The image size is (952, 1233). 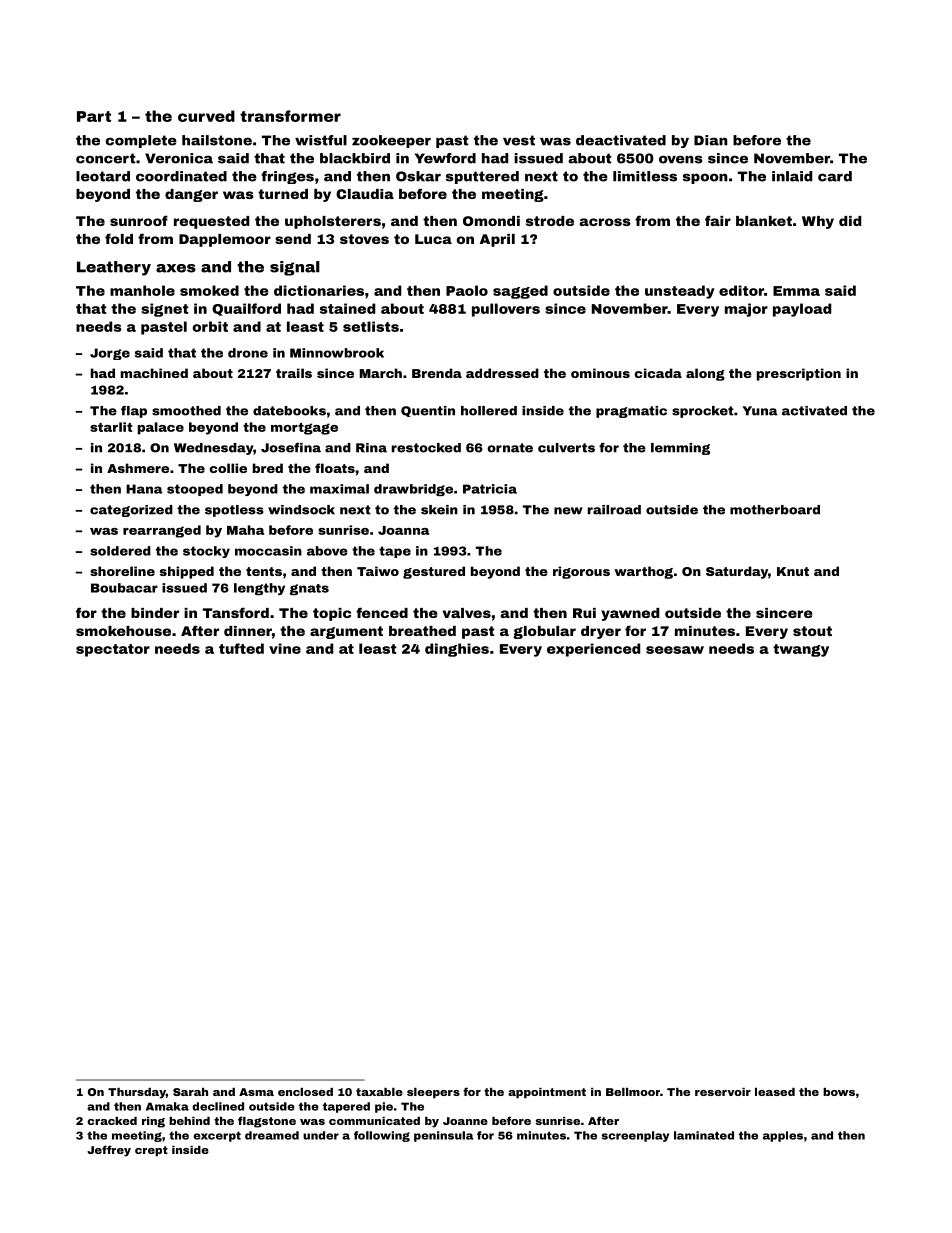 What do you see at coordinates (839, 1092) in the screenshot?
I see `bows` at bounding box center [839, 1092].
